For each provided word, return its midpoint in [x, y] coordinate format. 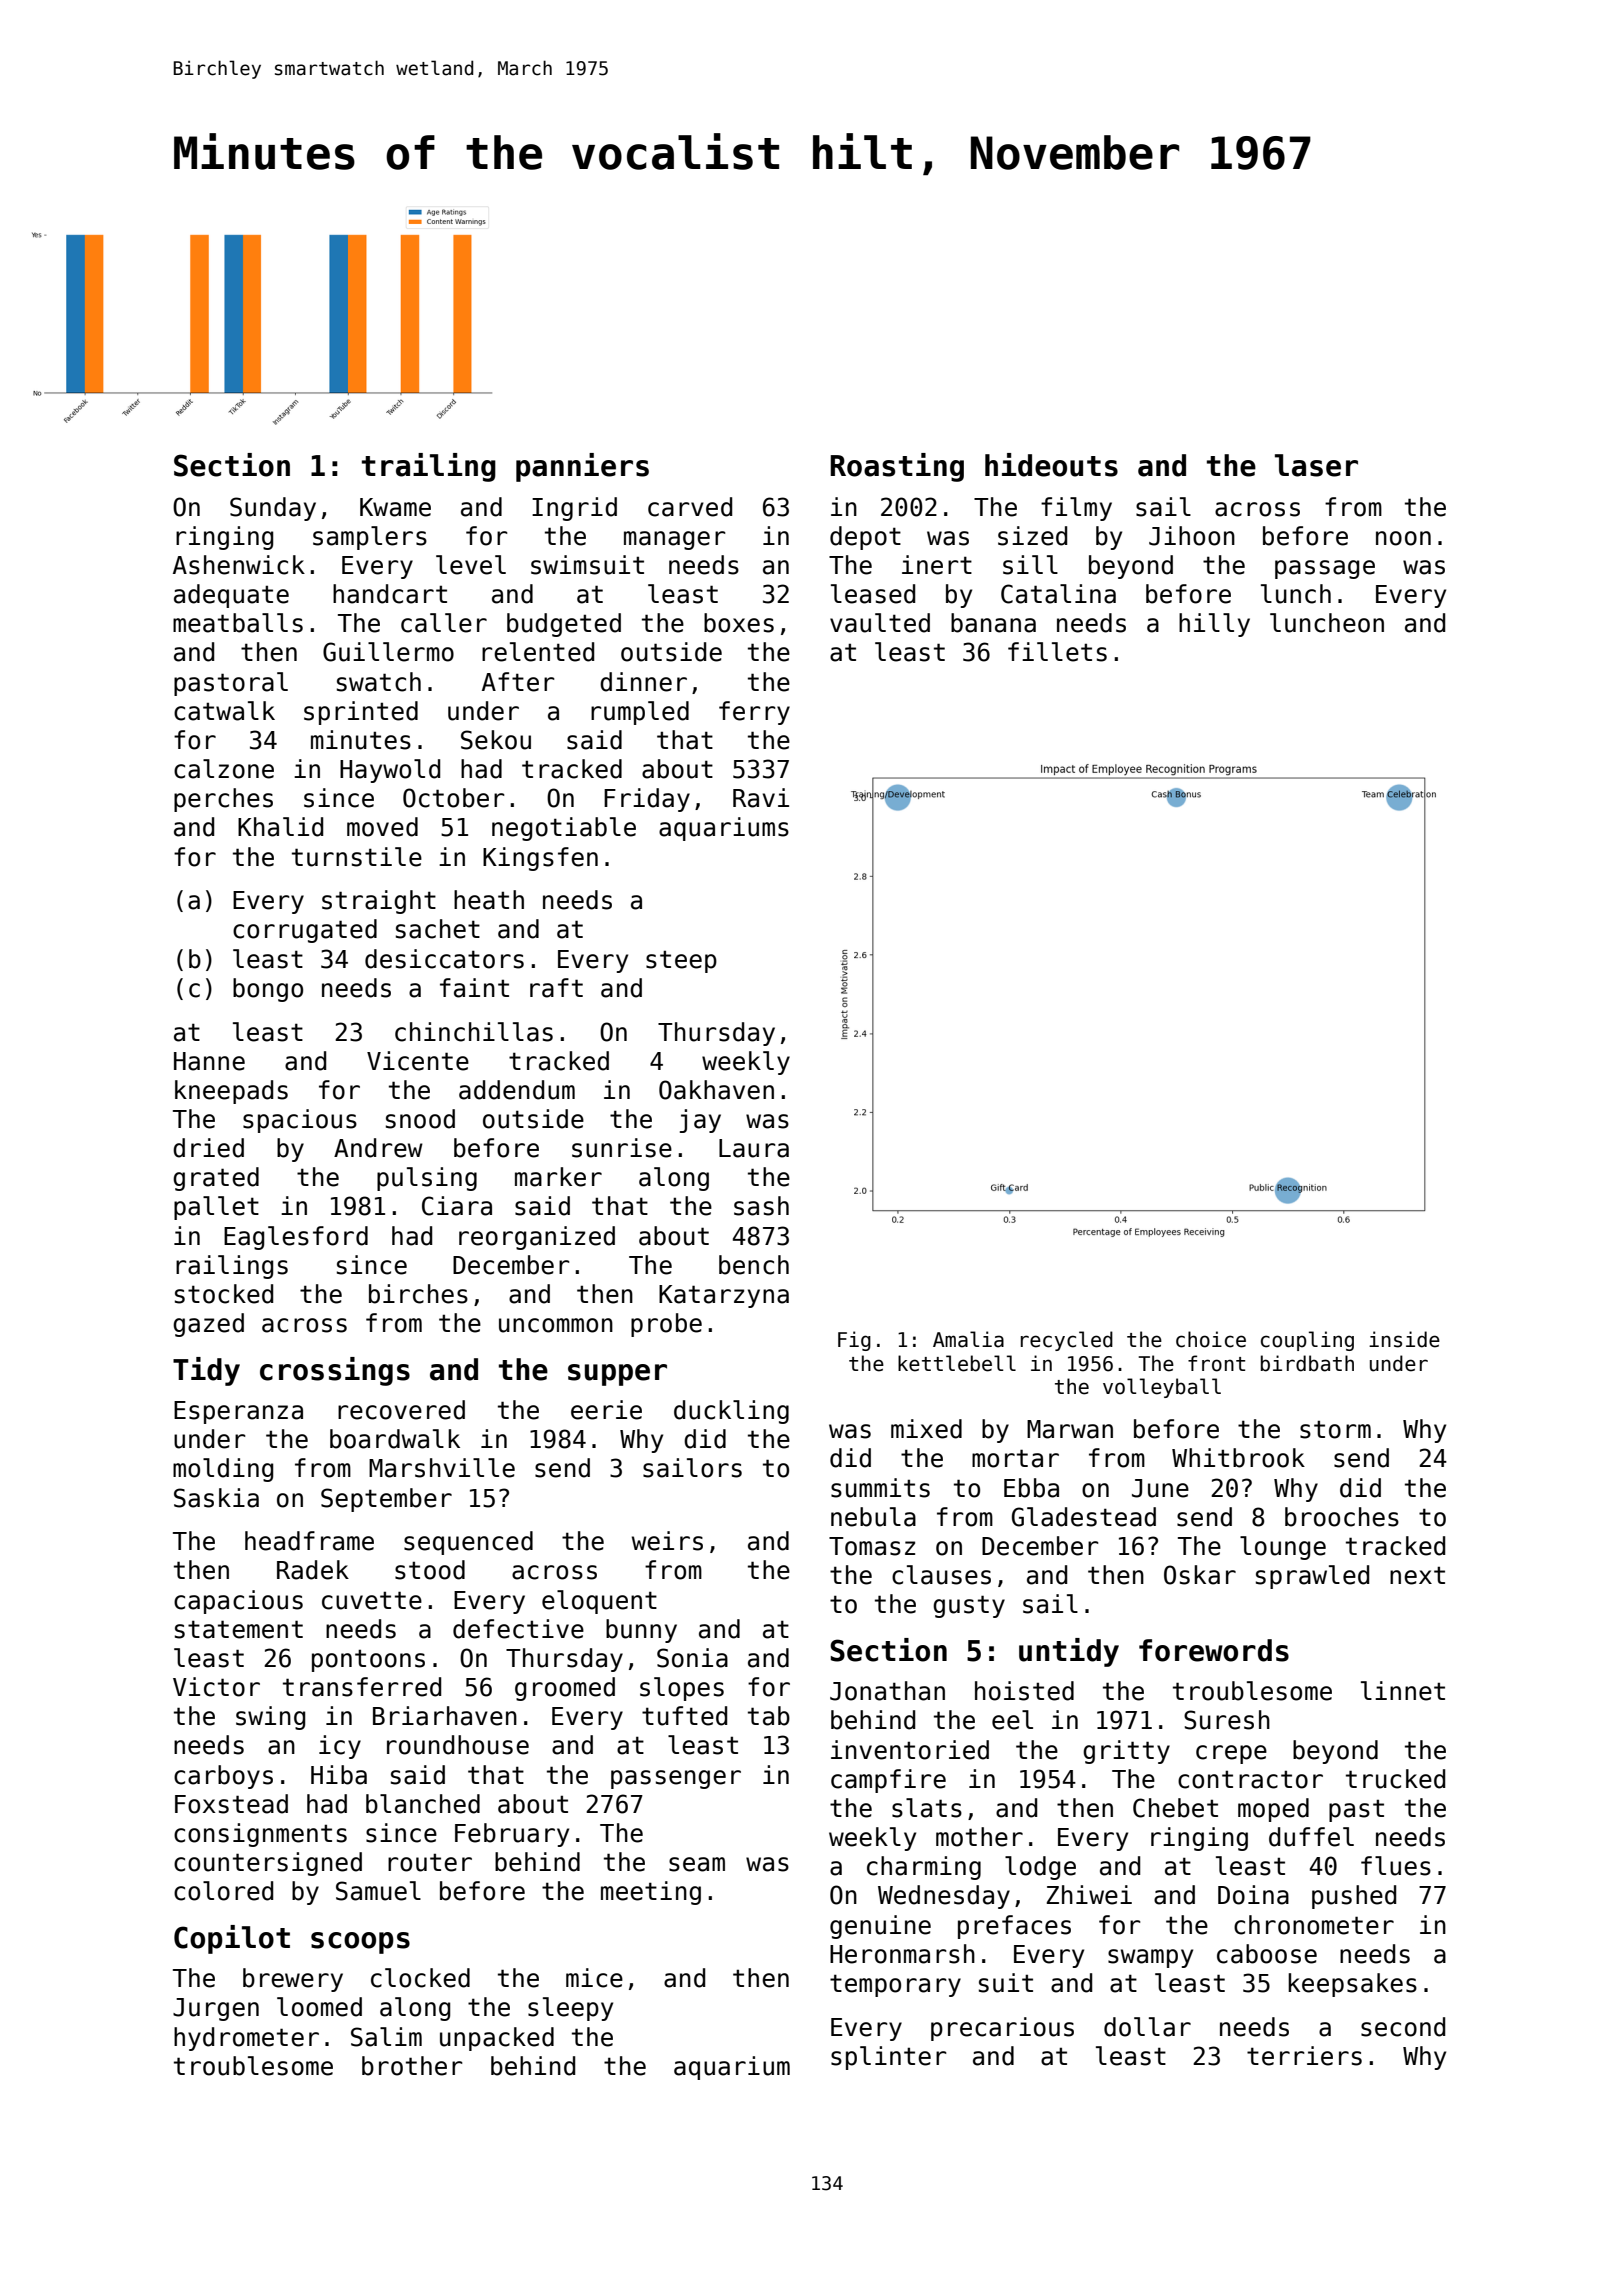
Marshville [442, 1468]
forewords [1214, 1650]
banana [993, 623]
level [471, 565]
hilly [1214, 625]
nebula [873, 1517]
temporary [895, 1985]
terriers [1304, 2056]
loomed [319, 2007]
